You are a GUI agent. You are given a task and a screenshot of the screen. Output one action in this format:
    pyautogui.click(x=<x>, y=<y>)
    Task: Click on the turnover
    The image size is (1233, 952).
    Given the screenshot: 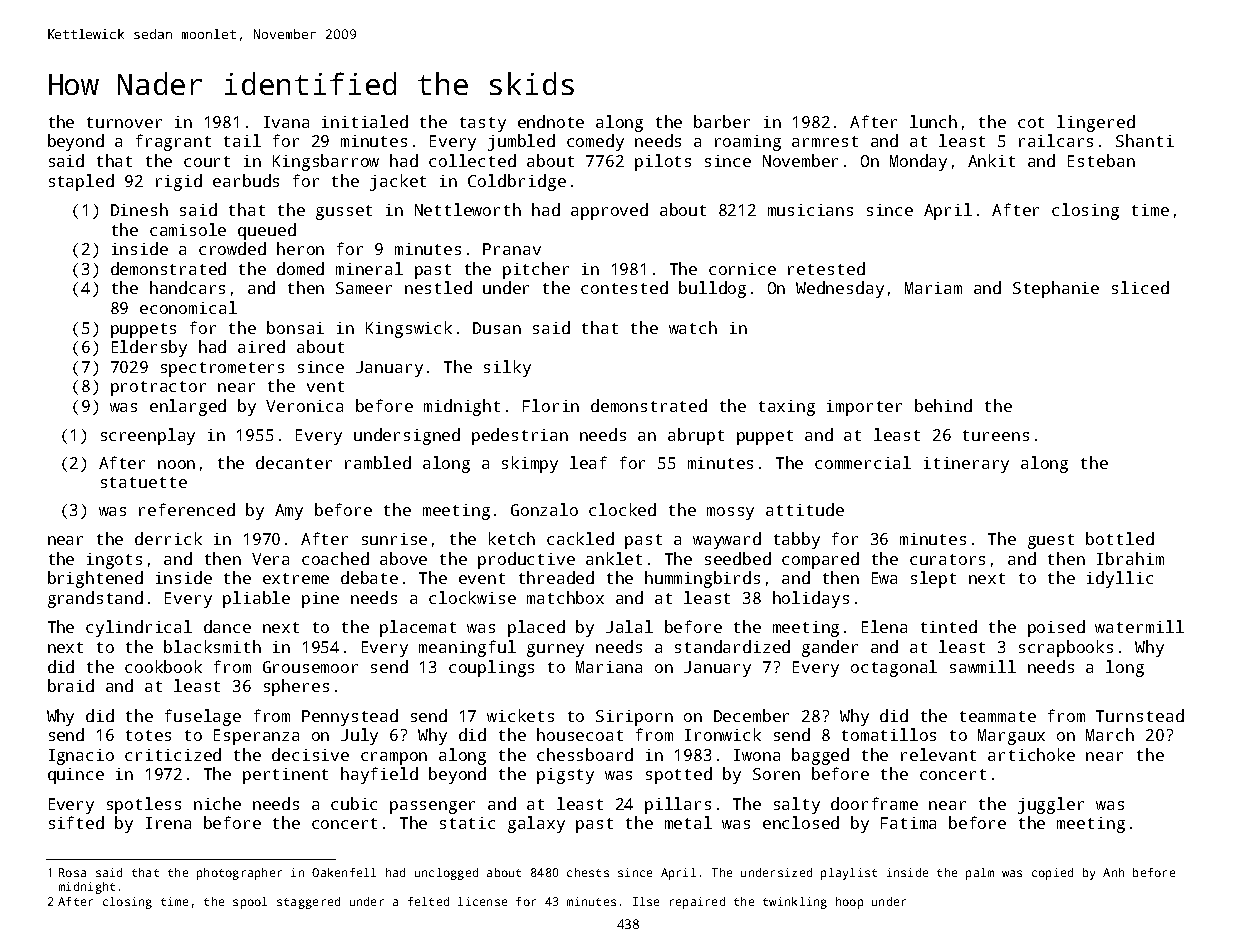 What is the action you would take?
    pyautogui.click(x=124, y=122)
